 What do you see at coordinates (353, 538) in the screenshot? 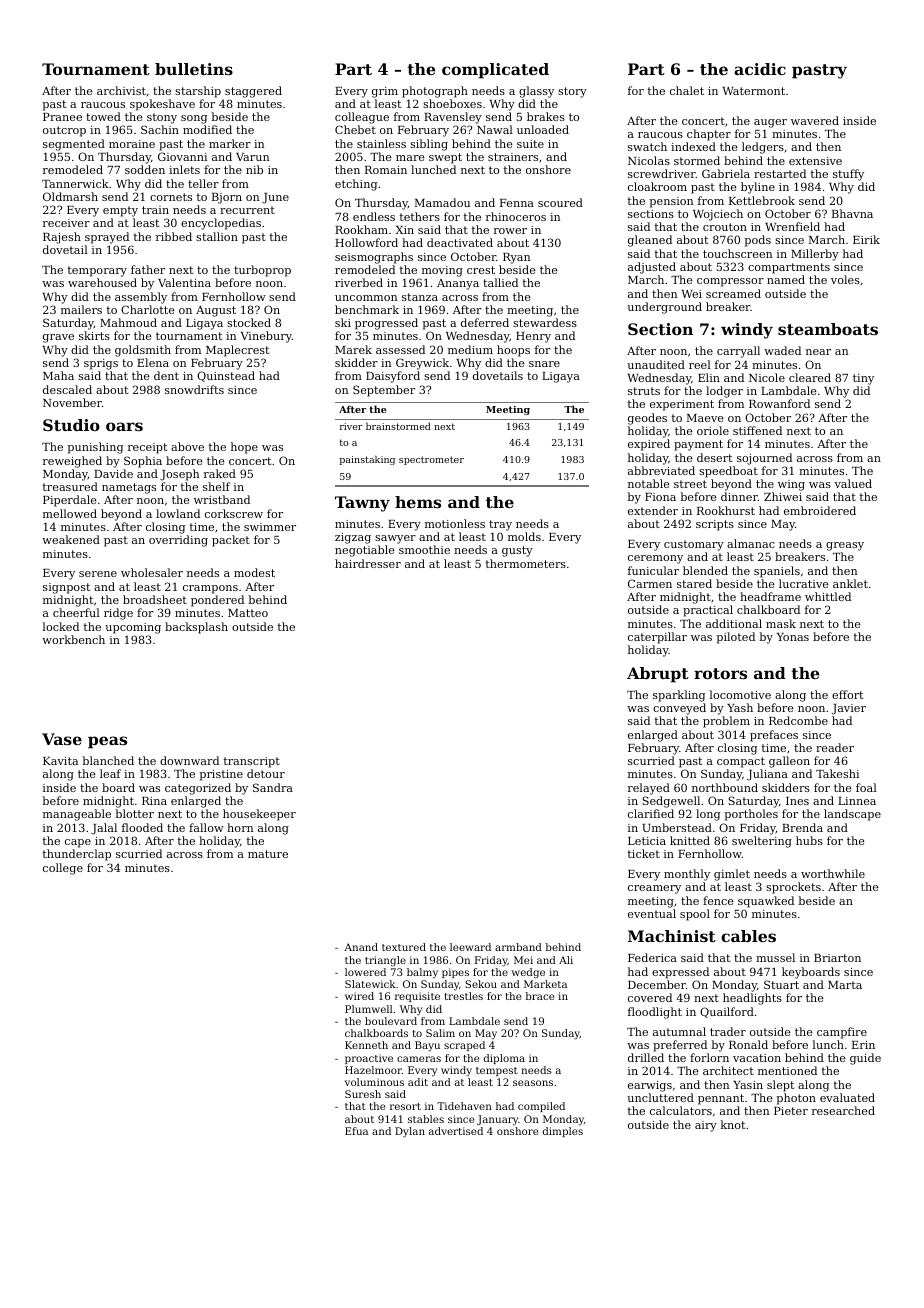
I see `zigzag` at bounding box center [353, 538].
